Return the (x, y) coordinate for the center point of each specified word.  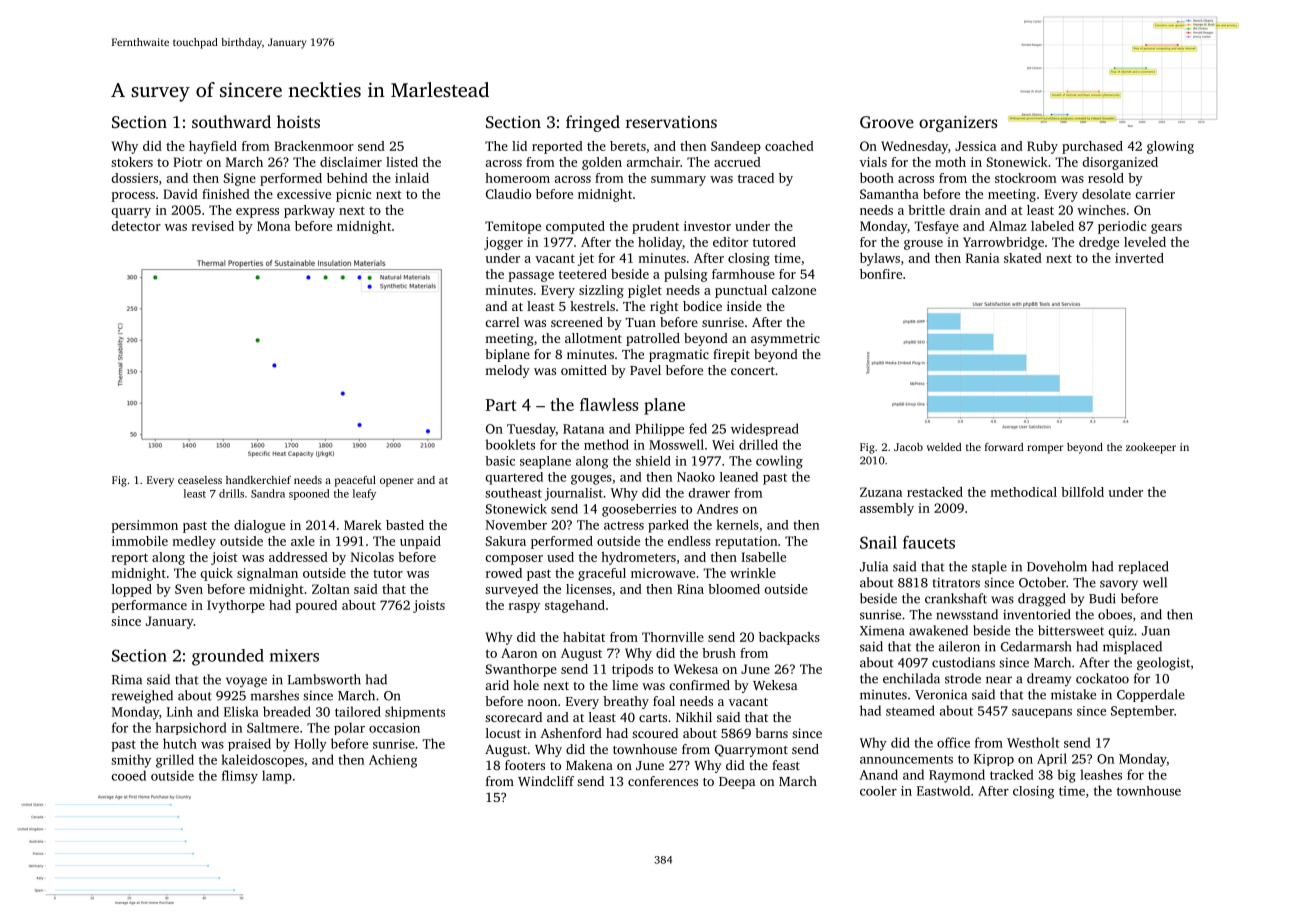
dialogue (259, 526)
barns (771, 733)
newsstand (967, 614)
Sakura (506, 541)
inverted (1139, 258)
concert (753, 371)
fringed (593, 123)
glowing (1170, 147)
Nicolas (372, 557)
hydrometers (638, 558)
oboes (1115, 614)
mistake (1073, 694)
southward (231, 121)
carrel (502, 322)
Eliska (241, 711)
